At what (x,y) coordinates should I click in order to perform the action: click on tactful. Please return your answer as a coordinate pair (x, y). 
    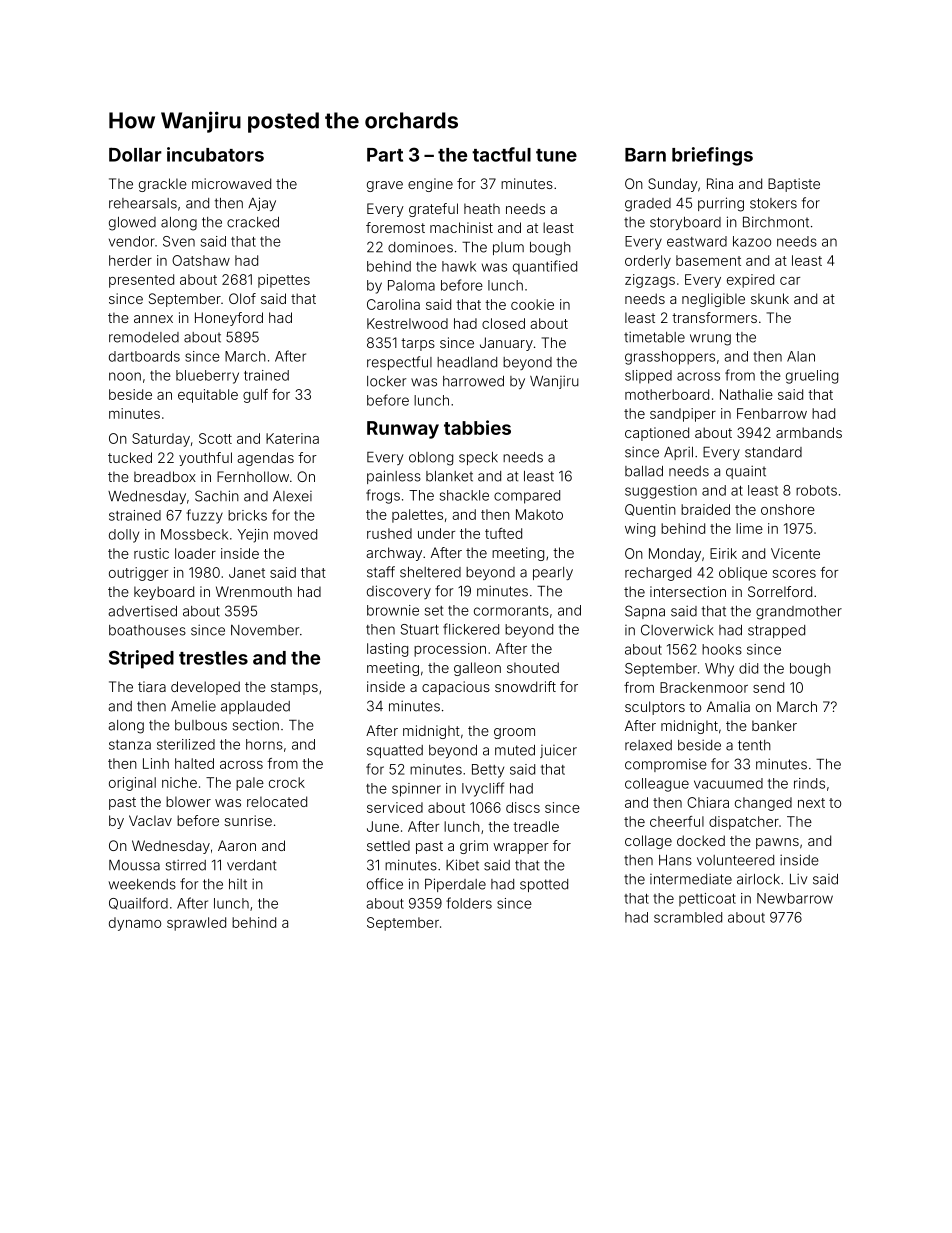
    Looking at the image, I should click on (501, 154).
